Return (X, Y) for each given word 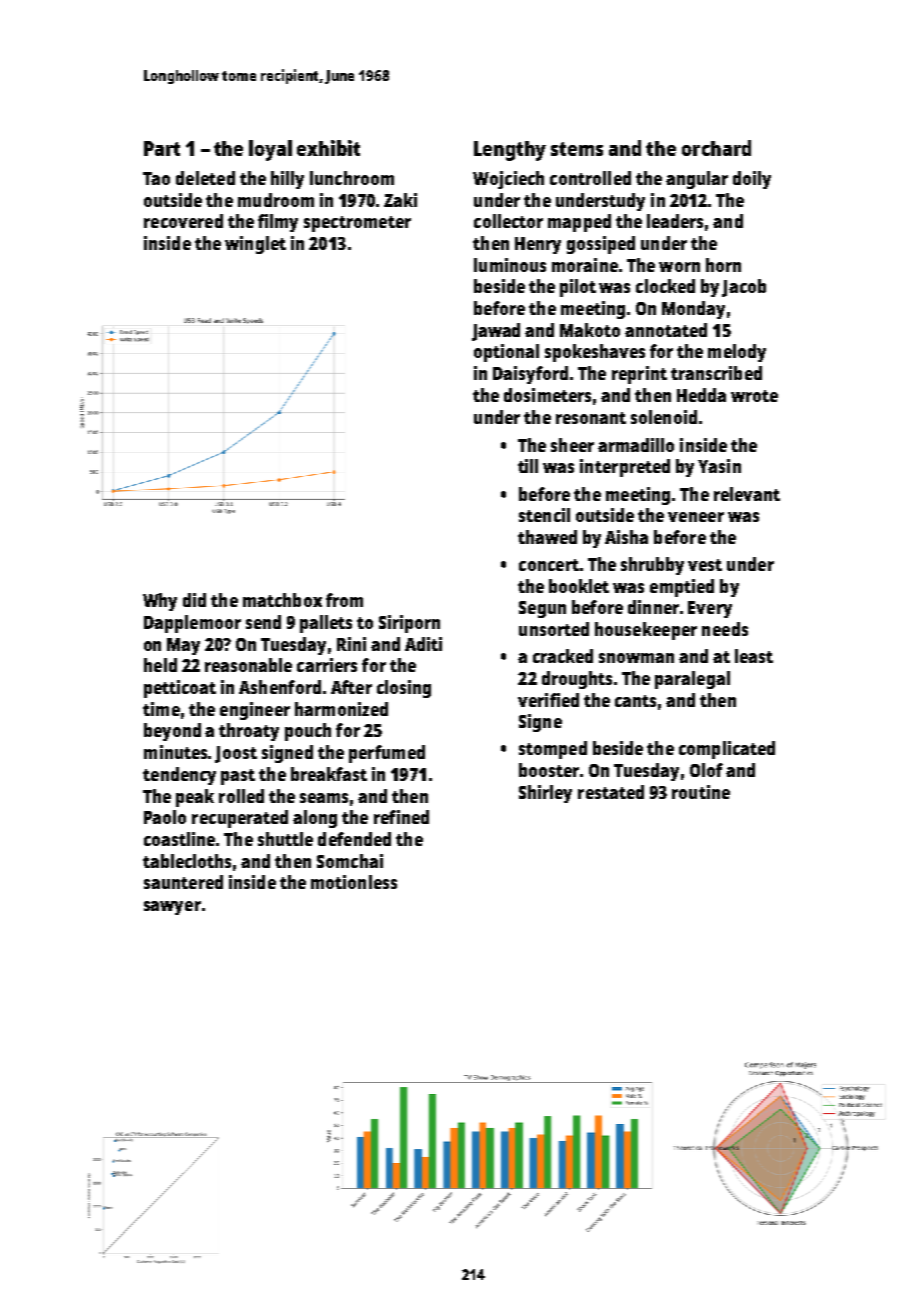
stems (577, 149)
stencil (544, 515)
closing (404, 689)
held (160, 665)
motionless (354, 882)
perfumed (387, 754)
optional (506, 353)
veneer (696, 517)
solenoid (664, 417)
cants (635, 701)
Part (162, 148)
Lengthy (510, 151)
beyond (172, 732)
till (528, 466)
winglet (255, 245)
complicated (727, 750)
